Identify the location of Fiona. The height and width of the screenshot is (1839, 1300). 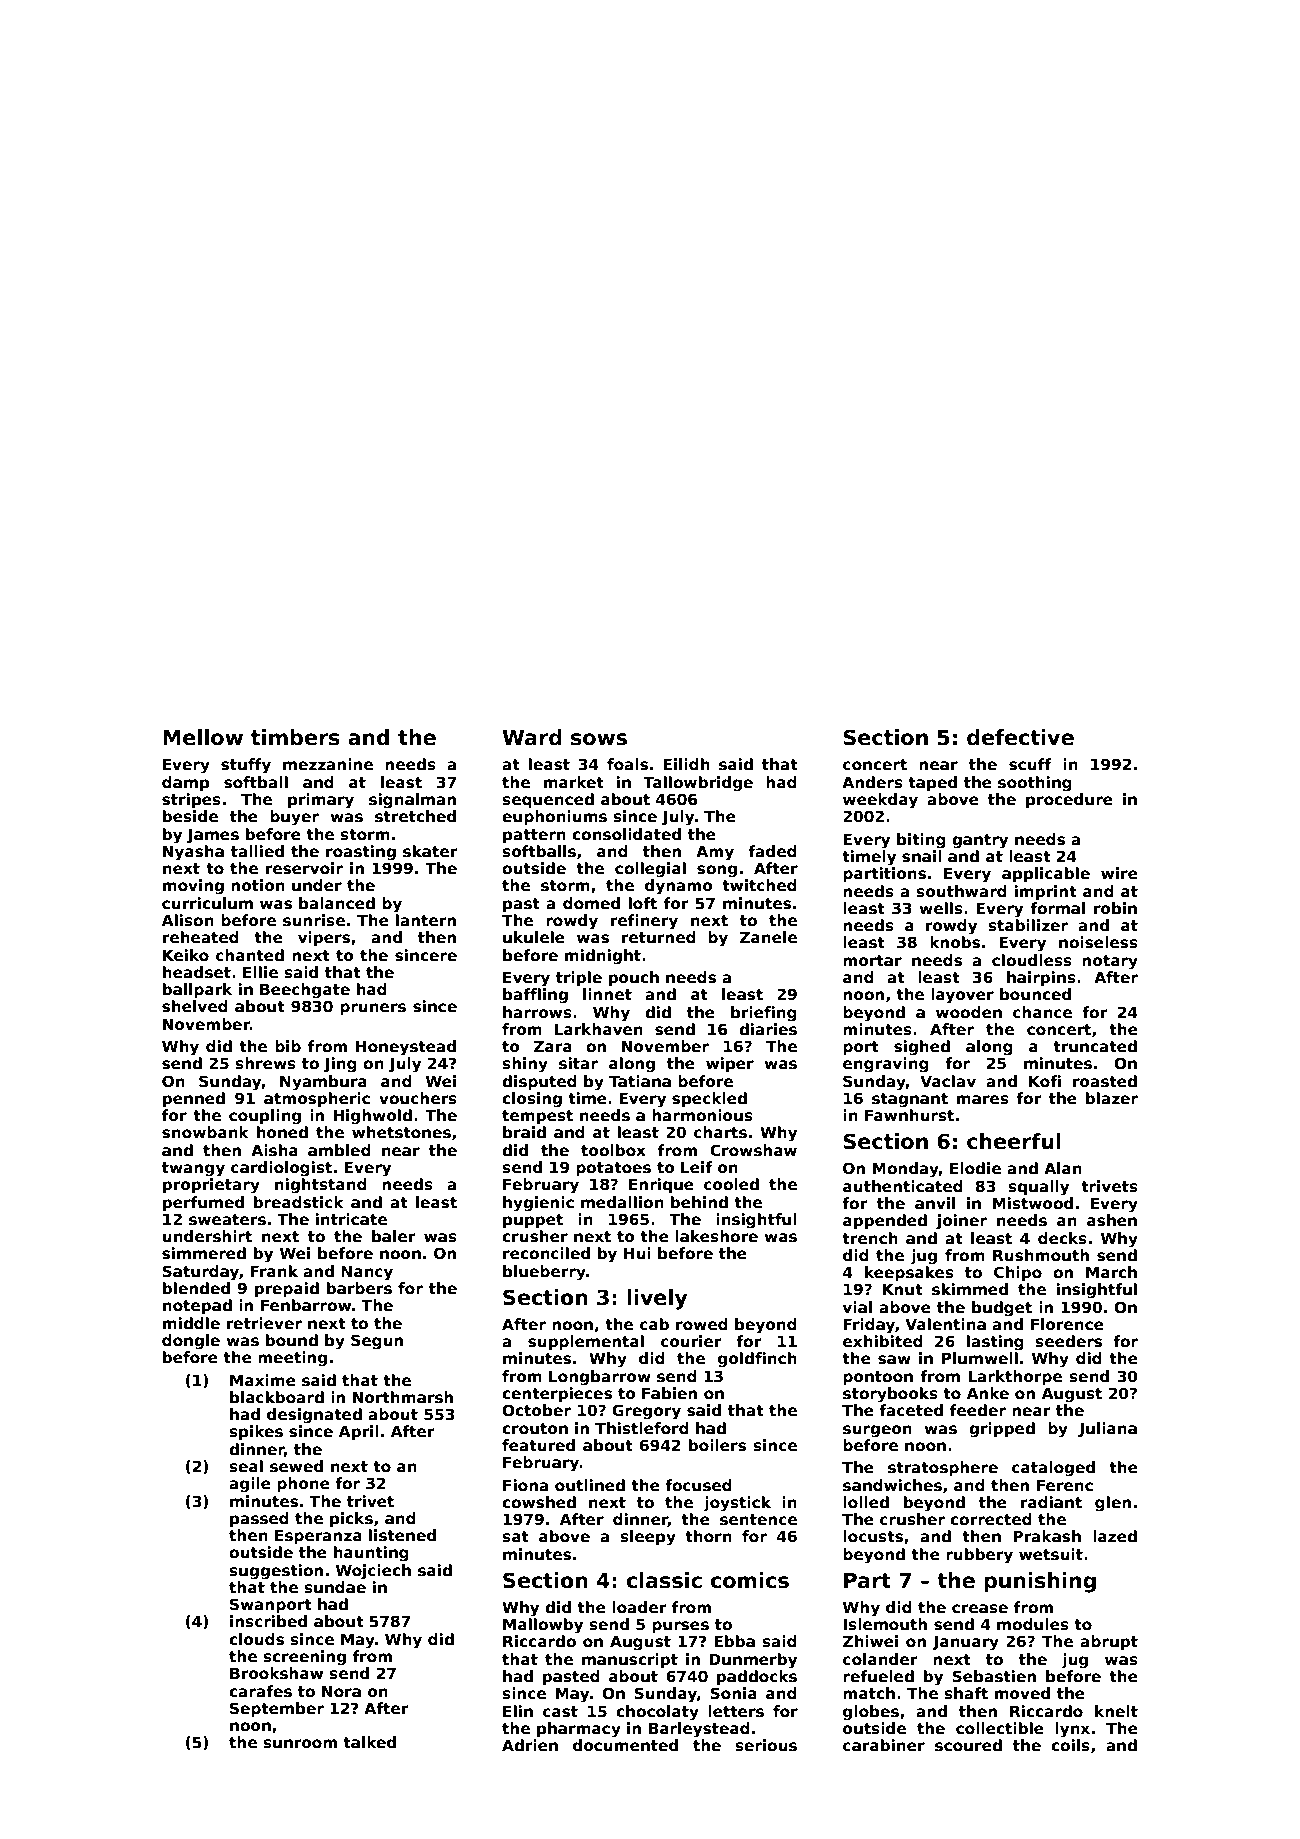
(525, 1485).
